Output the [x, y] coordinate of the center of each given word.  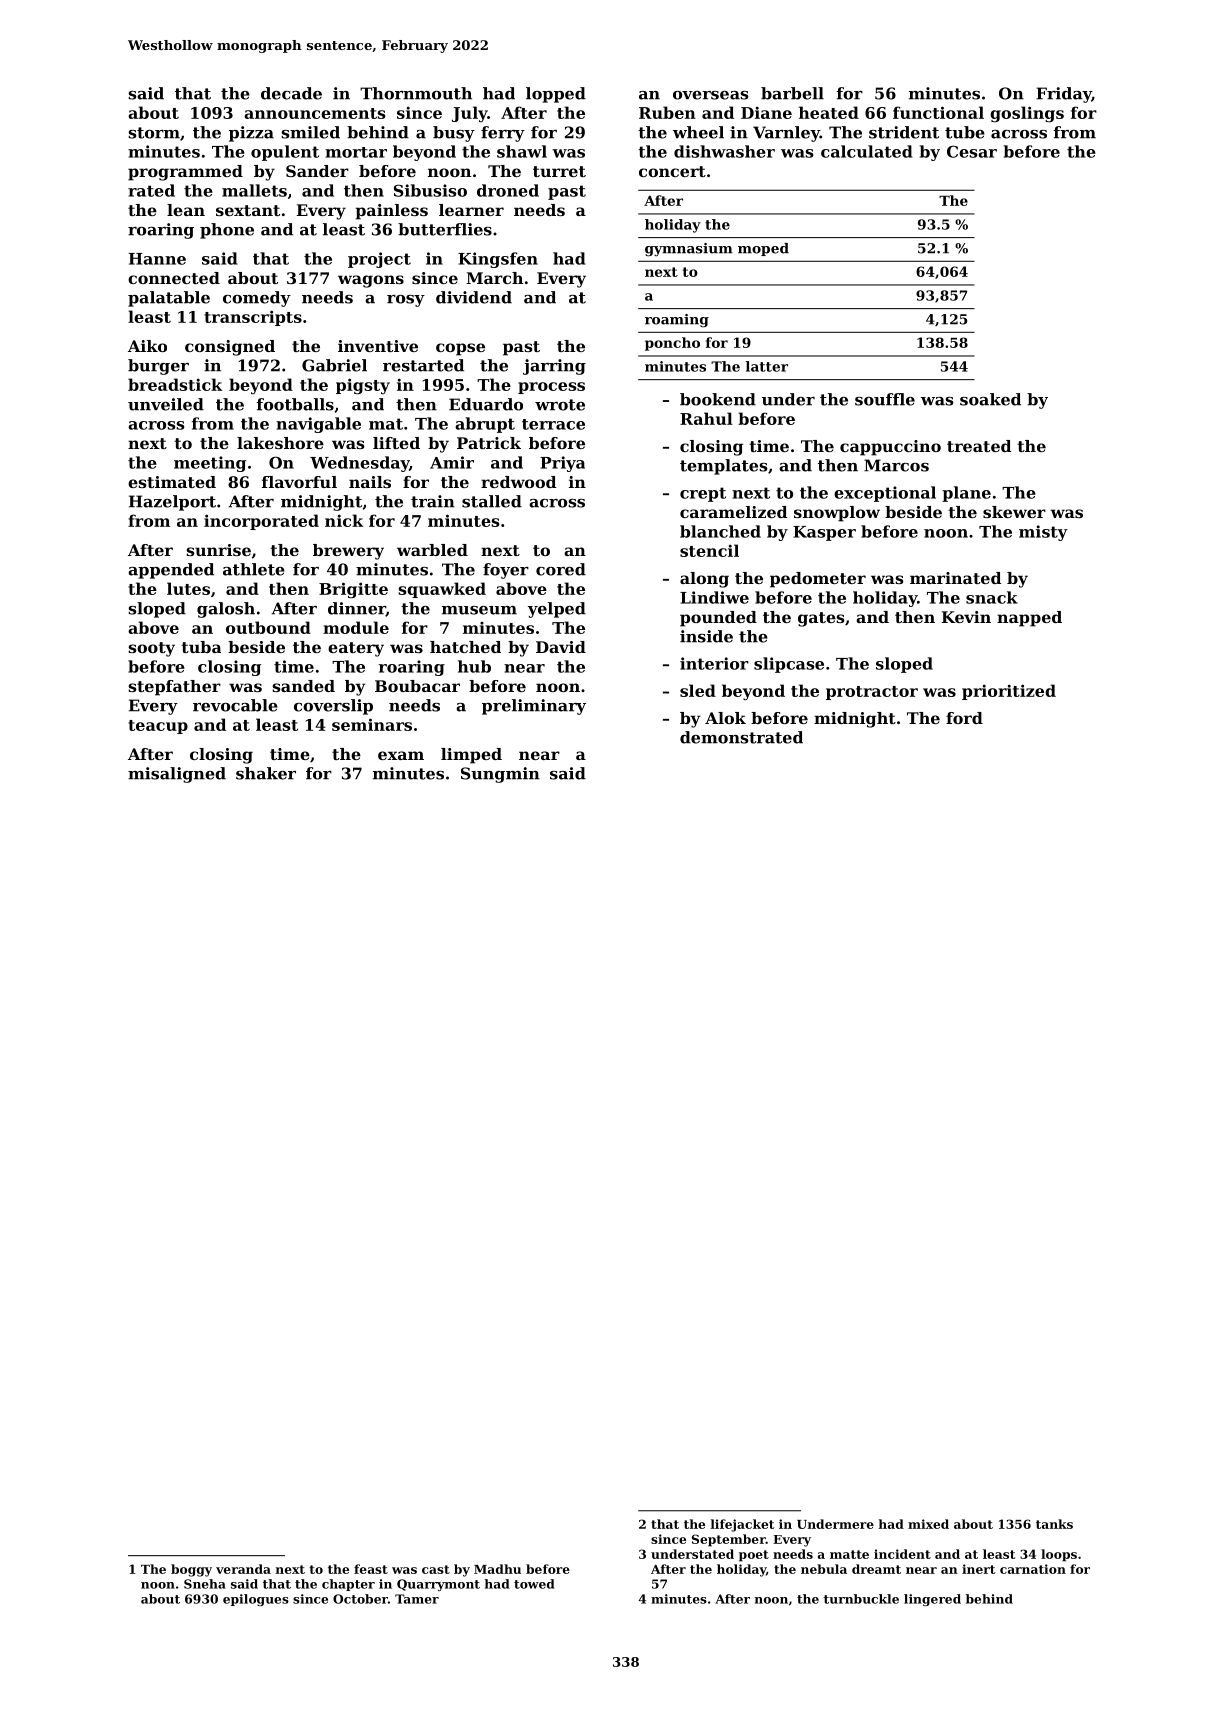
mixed [928, 1524]
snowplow [837, 514]
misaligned [177, 775]
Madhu [497, 1569]
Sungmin [500, 775]
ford [964, 718]
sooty [151, 649]
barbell [792, 93]
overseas [711, 95]
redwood [518, 482]
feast [371, 1569]
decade [291, 93]
